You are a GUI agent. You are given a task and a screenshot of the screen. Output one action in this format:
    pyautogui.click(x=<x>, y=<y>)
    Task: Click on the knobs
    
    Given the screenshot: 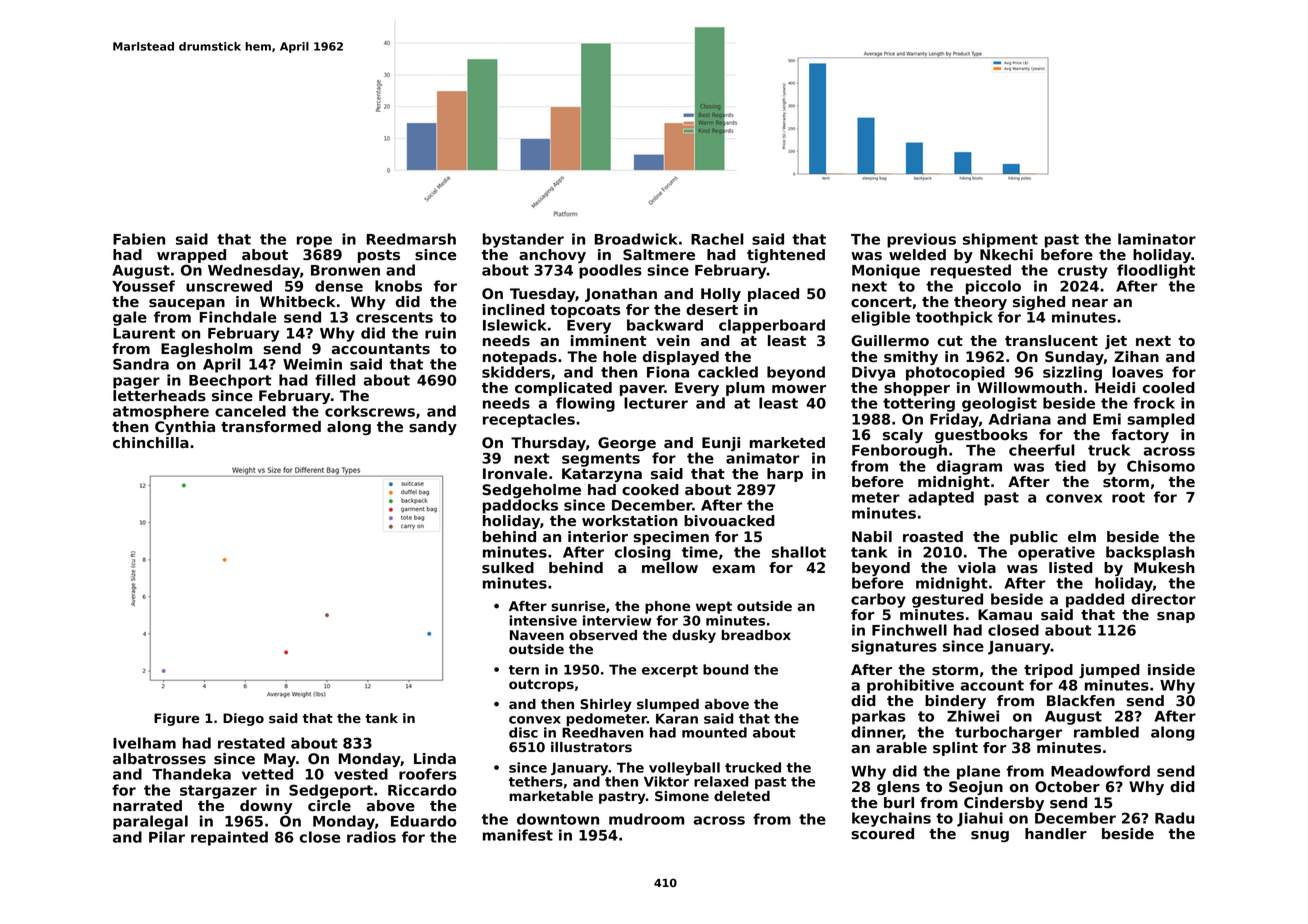 What is the action you would take?
    pyautogui.click(x=398, y=286)
